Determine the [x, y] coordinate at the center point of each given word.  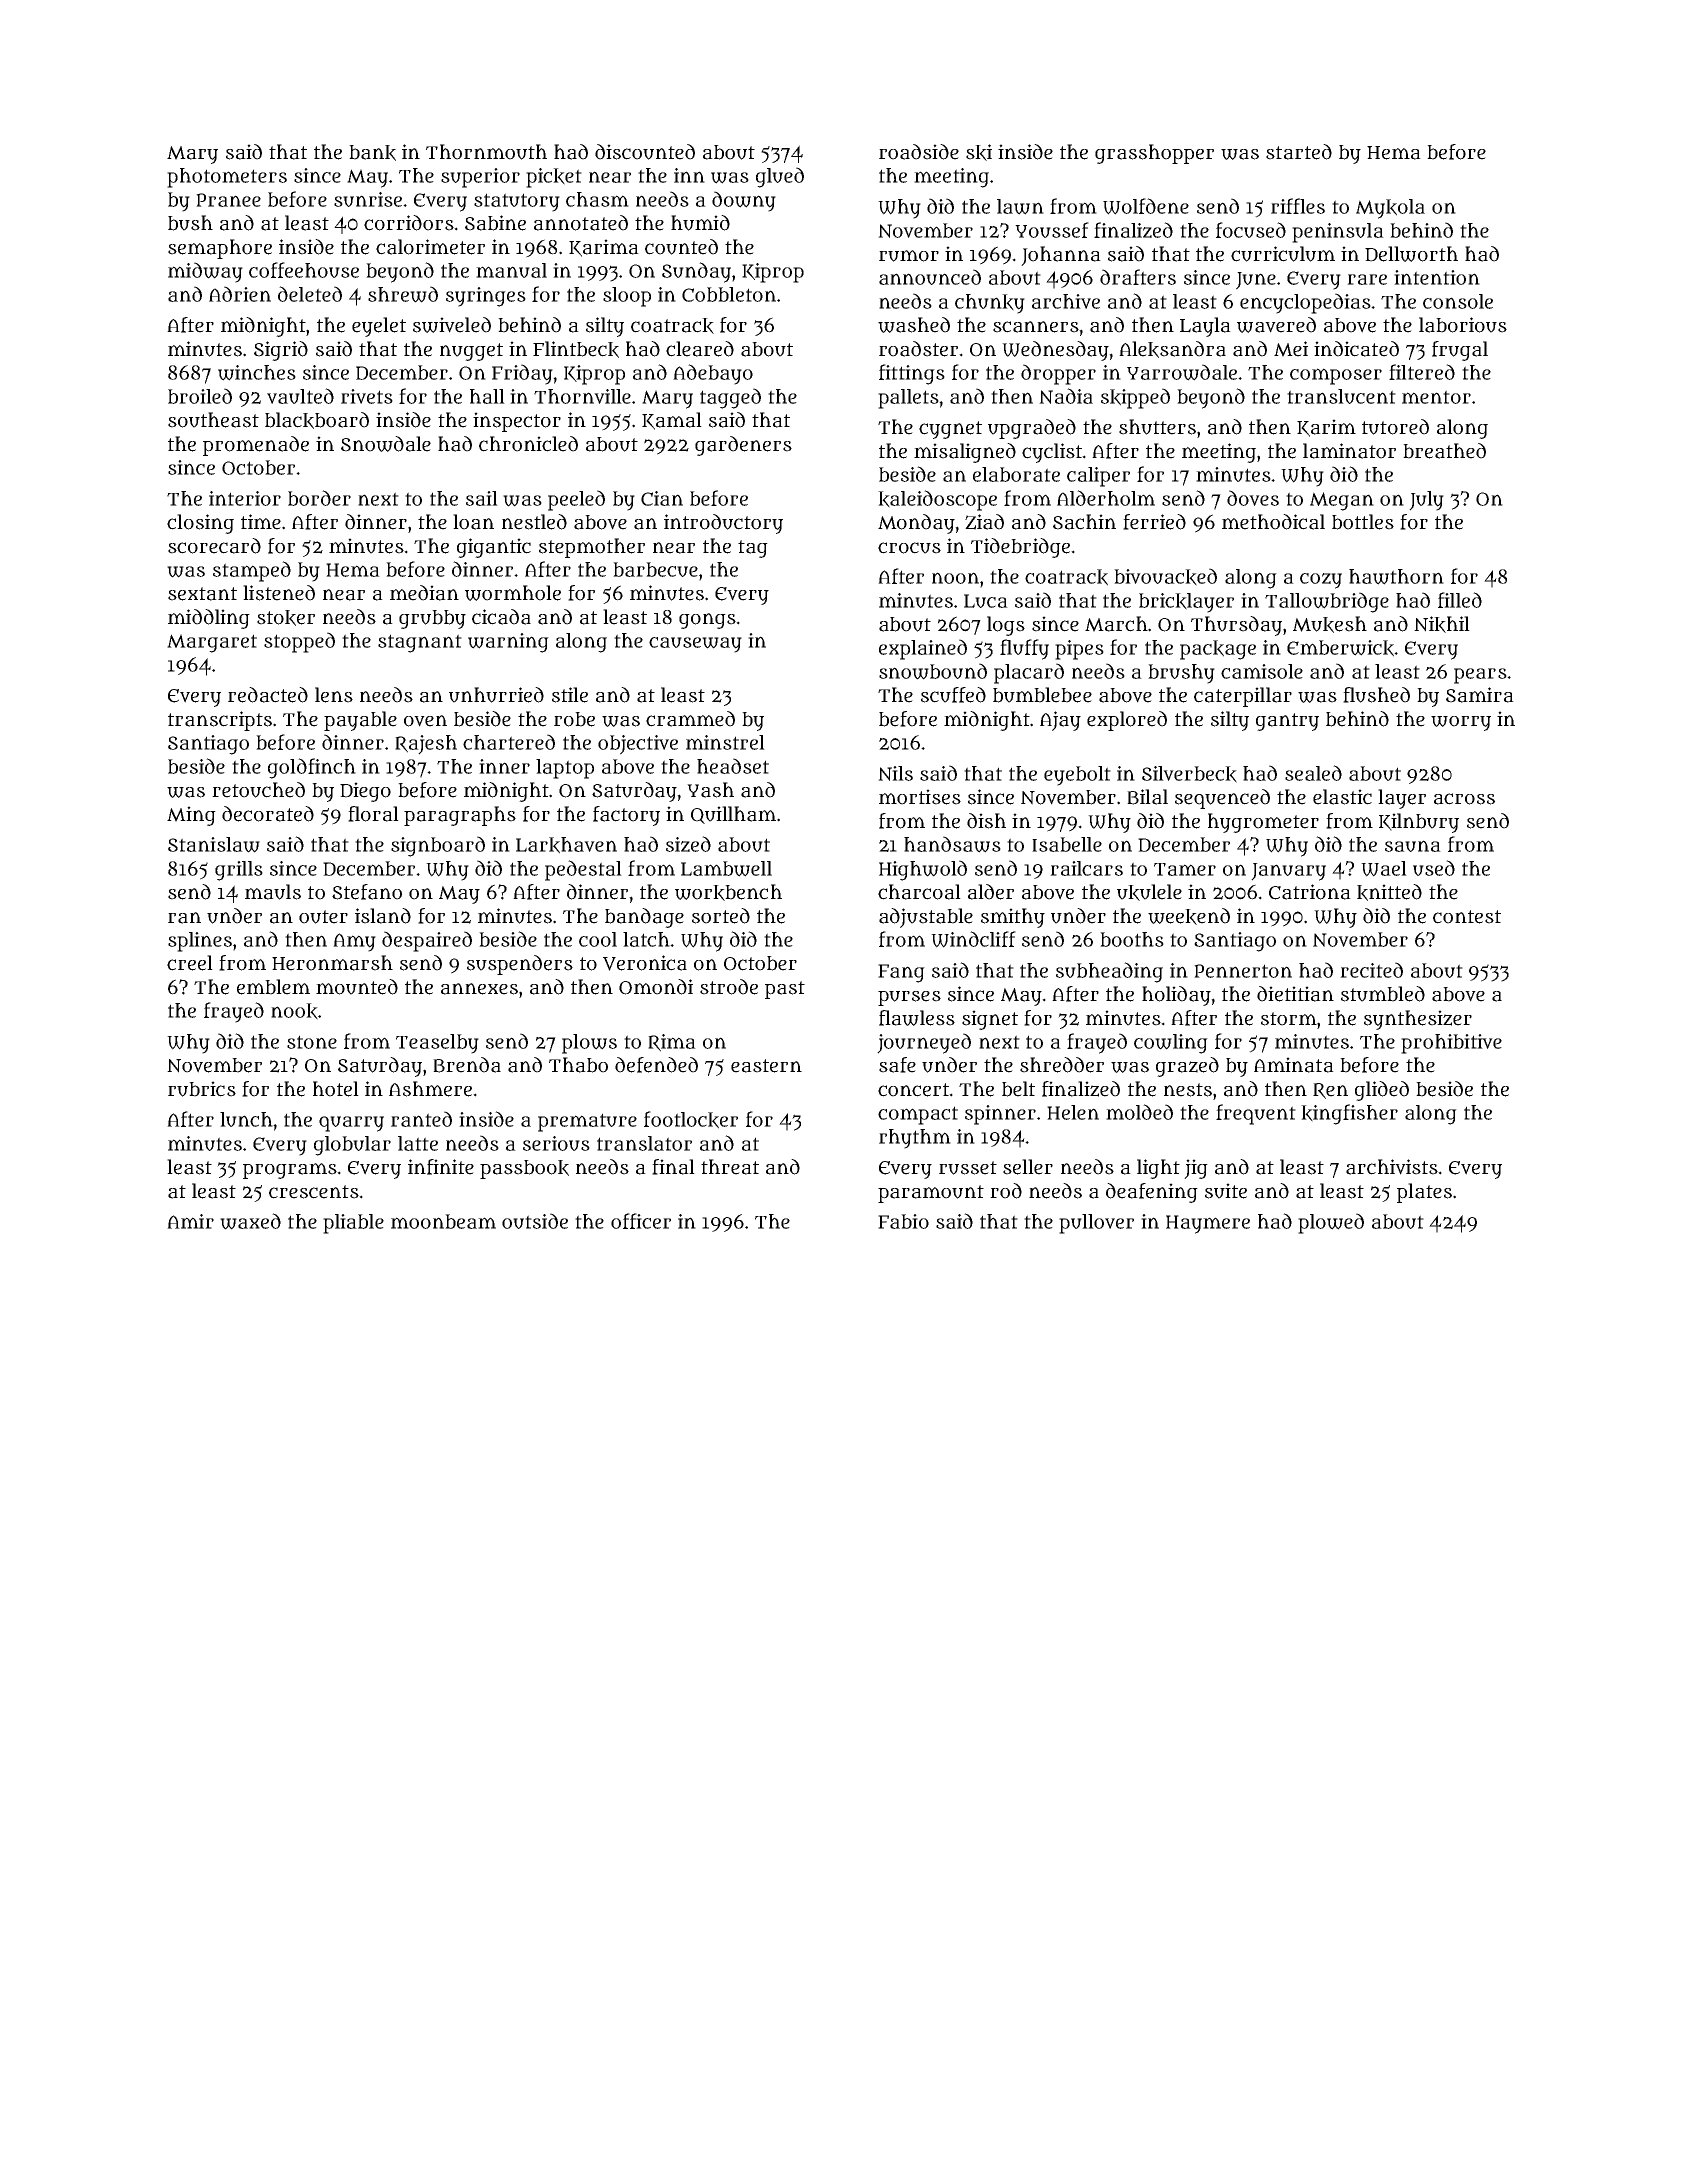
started [1299, 152]
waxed [250, 1221]
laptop [565, 769]
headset [733, 766]
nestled [534, 522]
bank [372, 153]
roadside [919, 152]
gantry [1287, 722]
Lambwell [726, 869]
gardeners [743, 446]
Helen [1073, 1112]
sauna [1413, 846]
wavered [1276, 325]
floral [373, 814]
